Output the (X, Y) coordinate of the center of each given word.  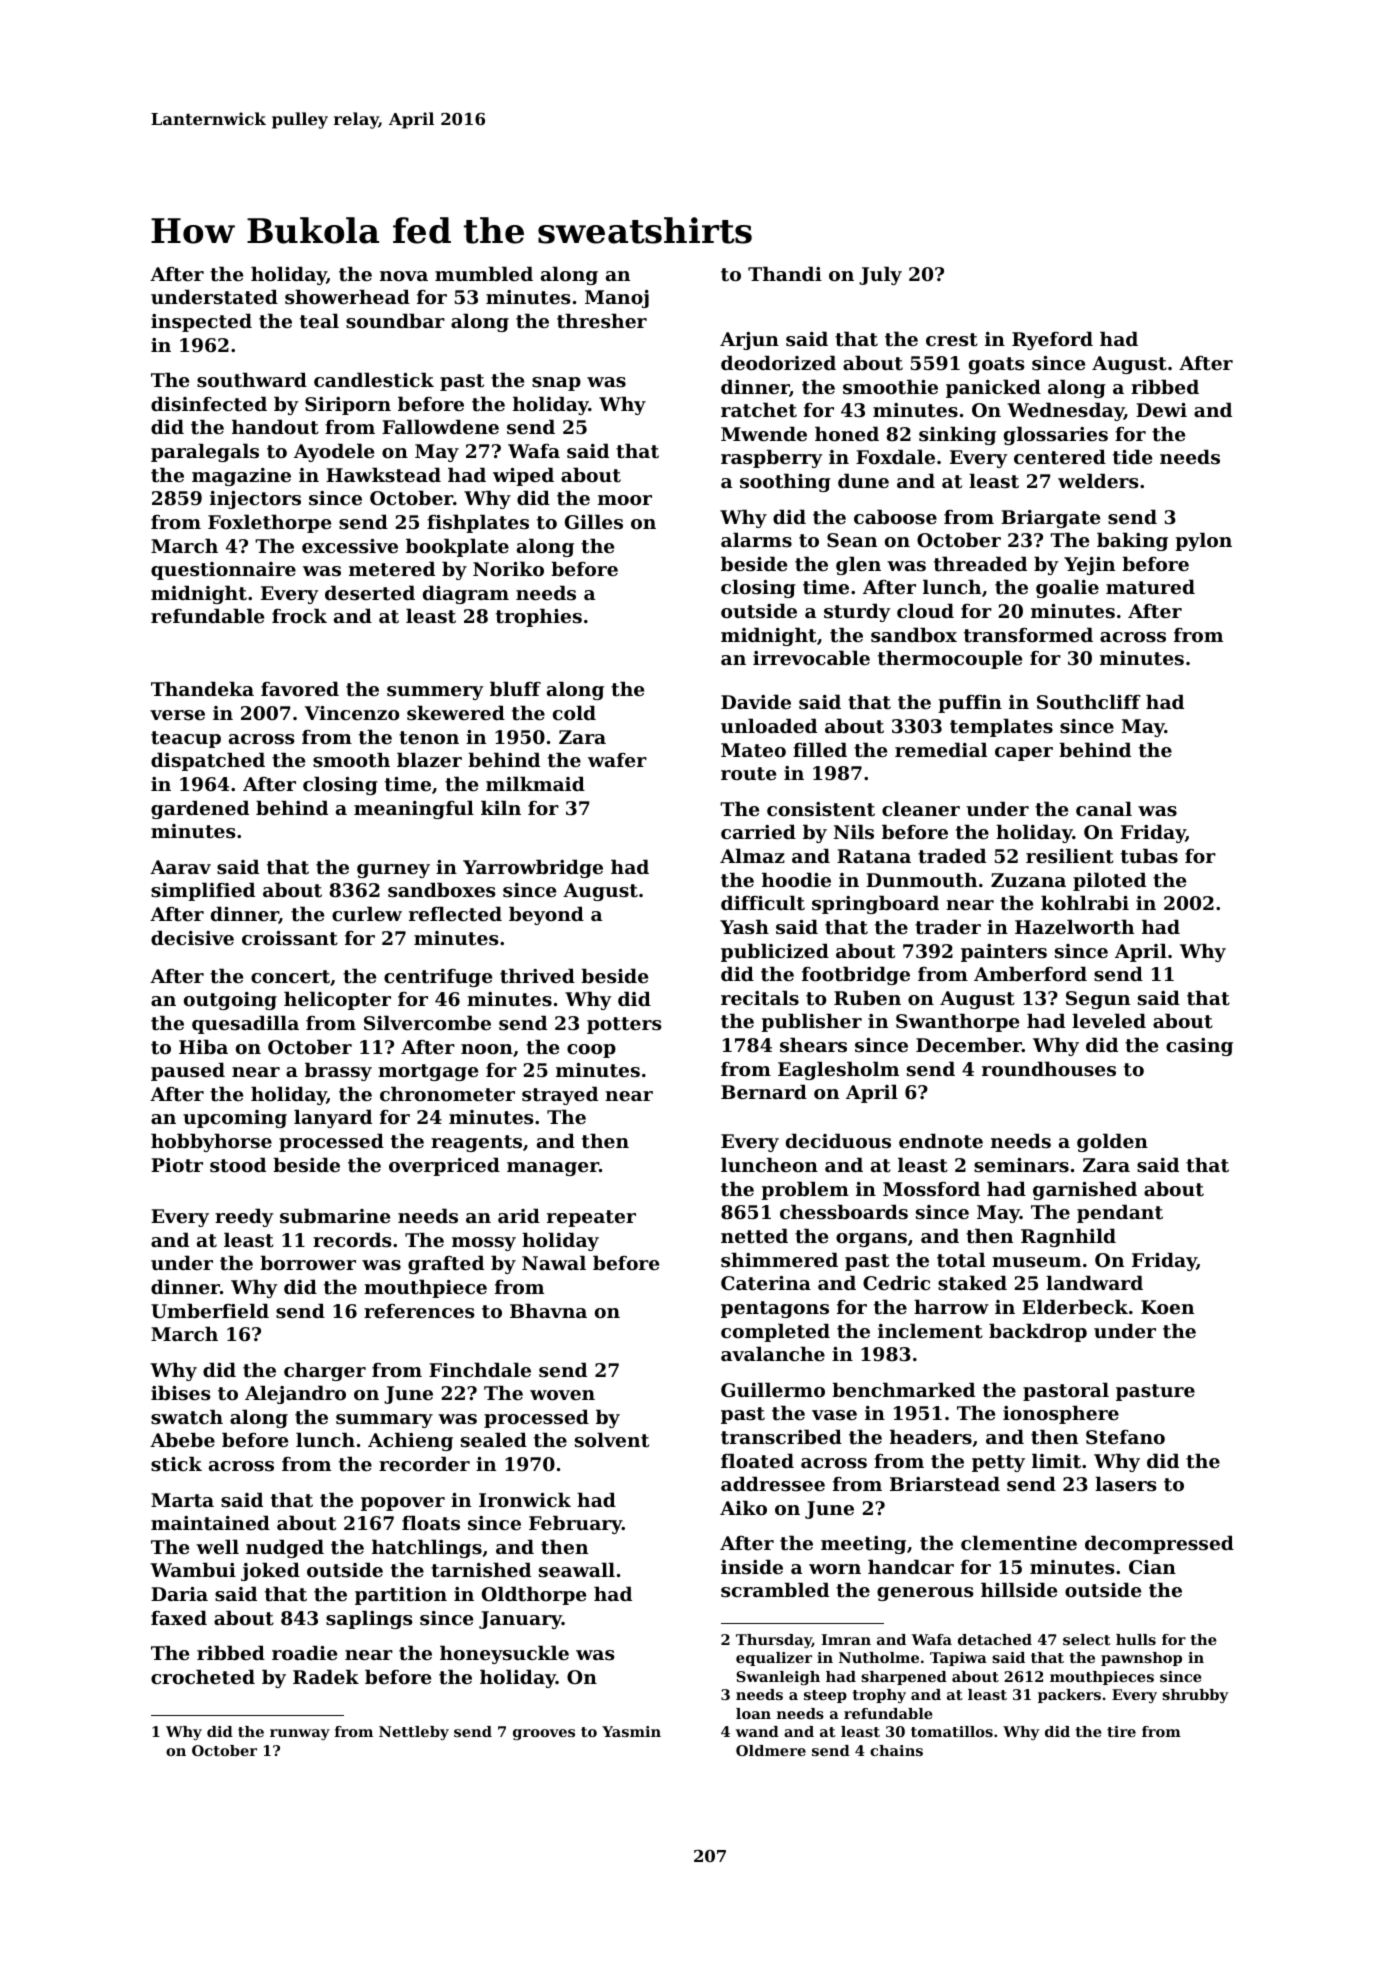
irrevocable (811, 657)
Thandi (785, 273)
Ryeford (1052, 340)
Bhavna (548, 1310)
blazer (429, 759)
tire (1121, 1731)
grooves (544, 1734)
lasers (1125, 1484)
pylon (1203, 541)
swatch (187, 1417)
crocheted (203, 1677)
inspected (201, 322)
